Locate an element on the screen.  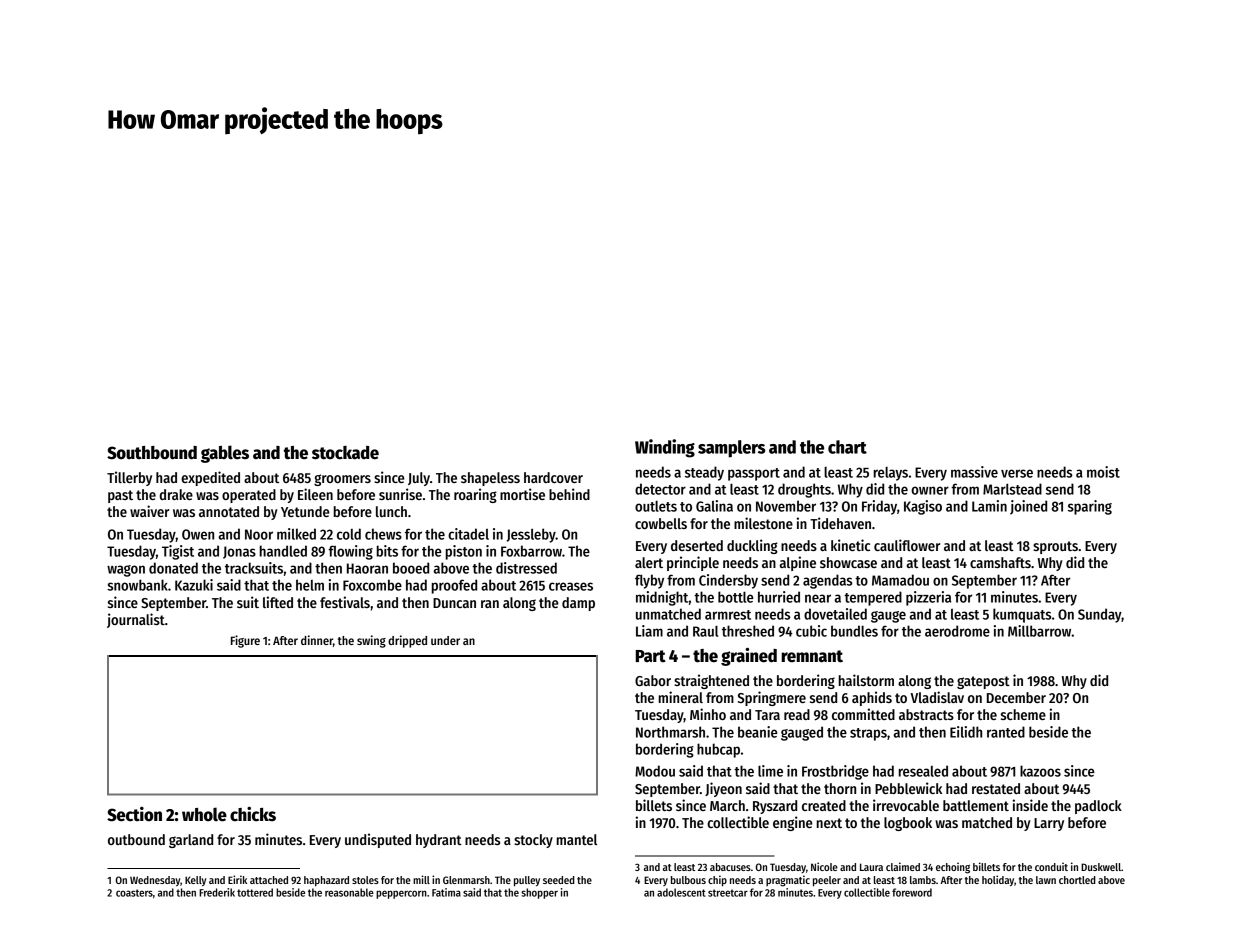
mantel is located at coordinates (577, 839).
